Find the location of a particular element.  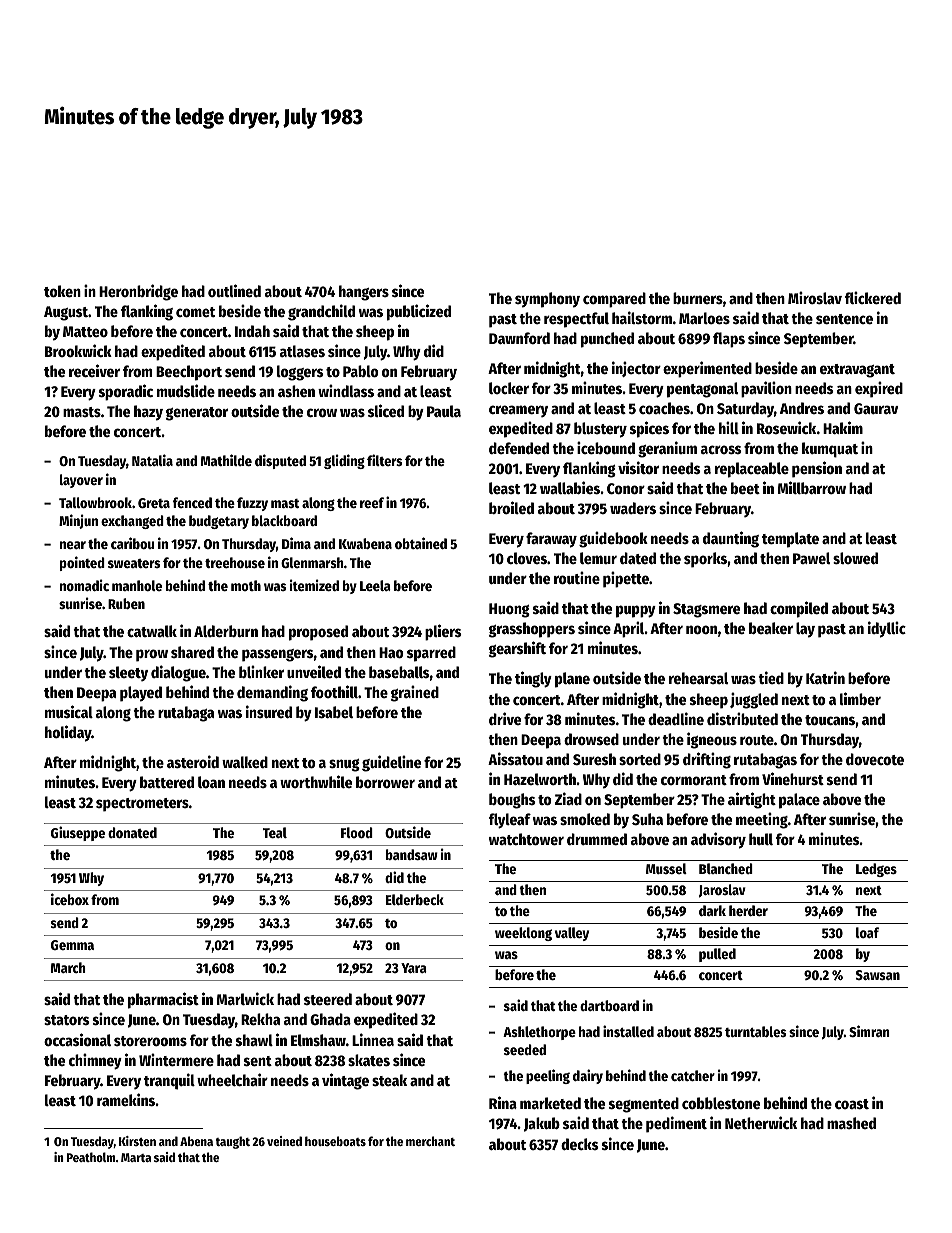

Matteo is located at coordinates (85, 331).
